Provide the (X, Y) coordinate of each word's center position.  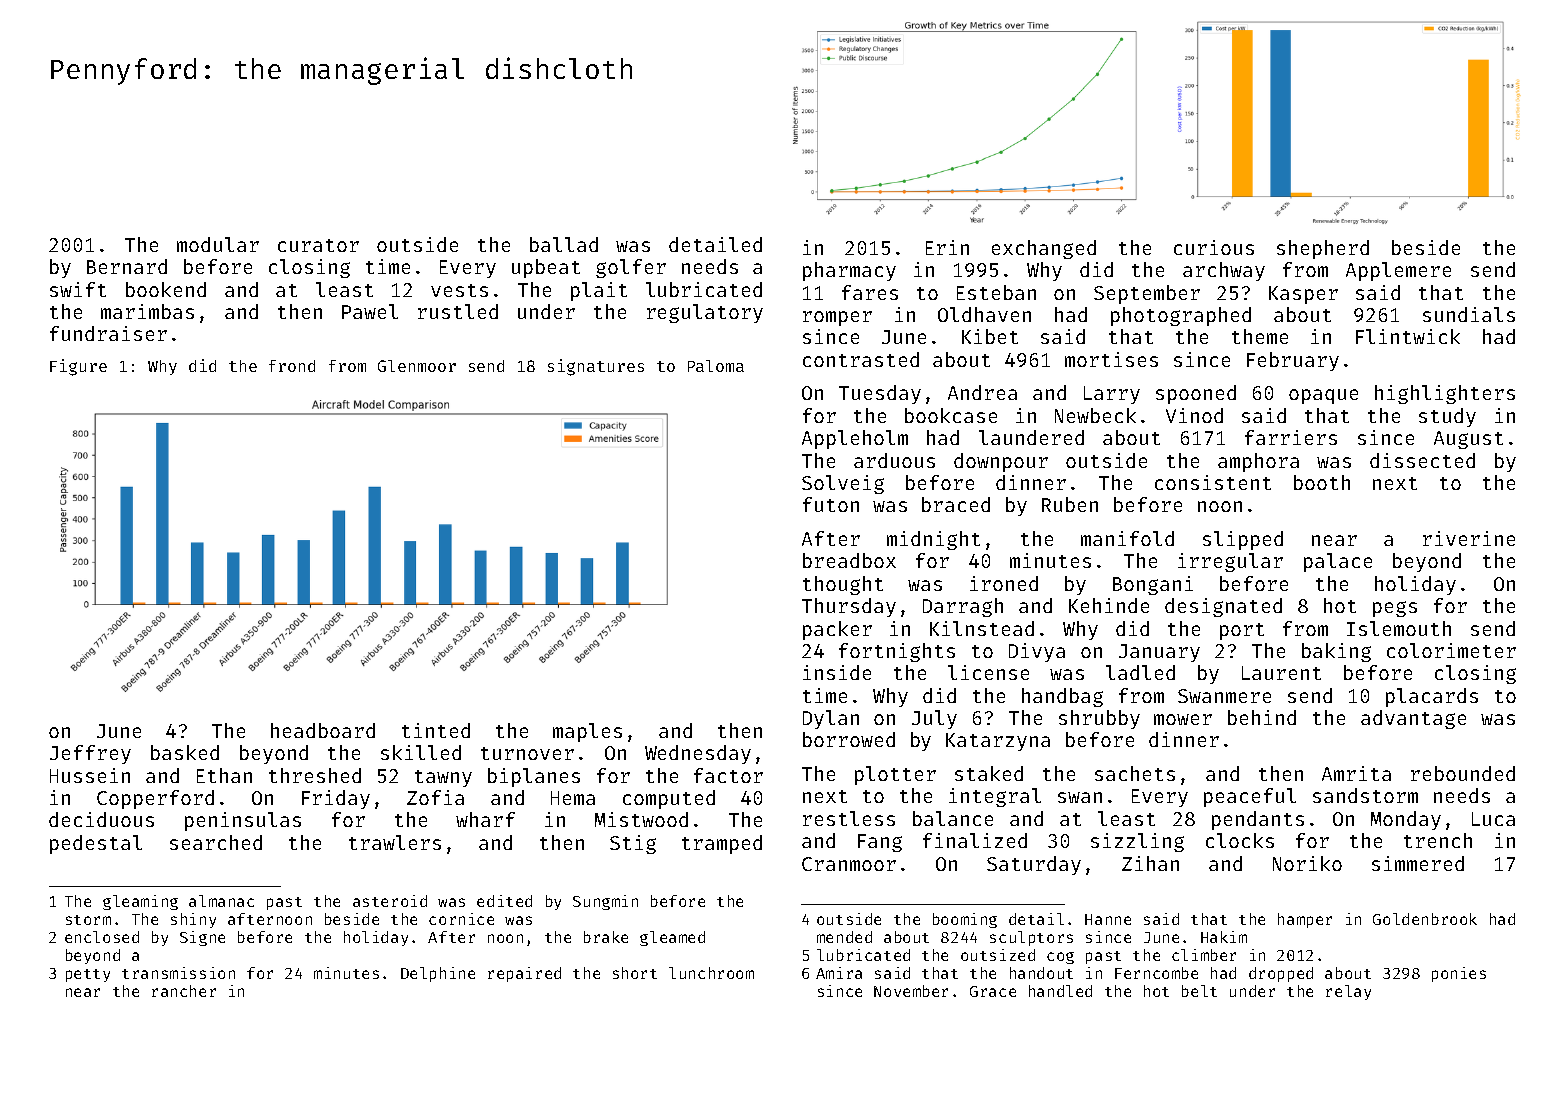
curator (318, 245)
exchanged (1044, 249)
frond (292, 366)
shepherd (1323, 249)
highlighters (1445, 394)
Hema (573, 798)
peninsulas (243, 821)
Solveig (843, 484)
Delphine (438, 974)
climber (1204, 955)
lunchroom (711, 973)
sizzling (1137, 842)
